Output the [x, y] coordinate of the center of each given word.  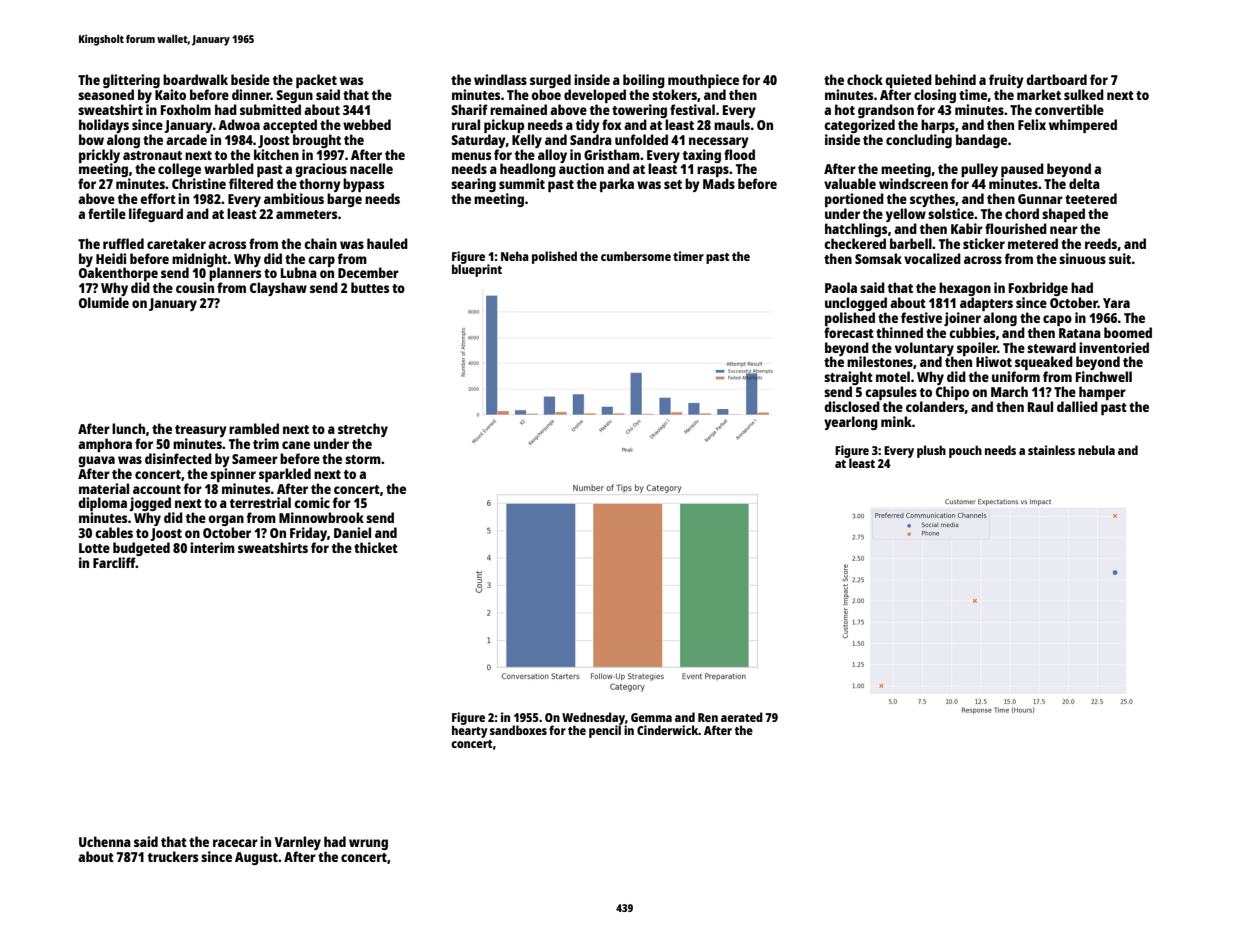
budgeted [141, 549]
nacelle [371, 168]
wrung [368, 844]
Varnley [298, 843]
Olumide [104, 302]
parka [617, 185]
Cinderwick [668, 730]
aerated [742, 717]
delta [1084, 183]
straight [848, 378]
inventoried [1114, 347]
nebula [1096, 450]
